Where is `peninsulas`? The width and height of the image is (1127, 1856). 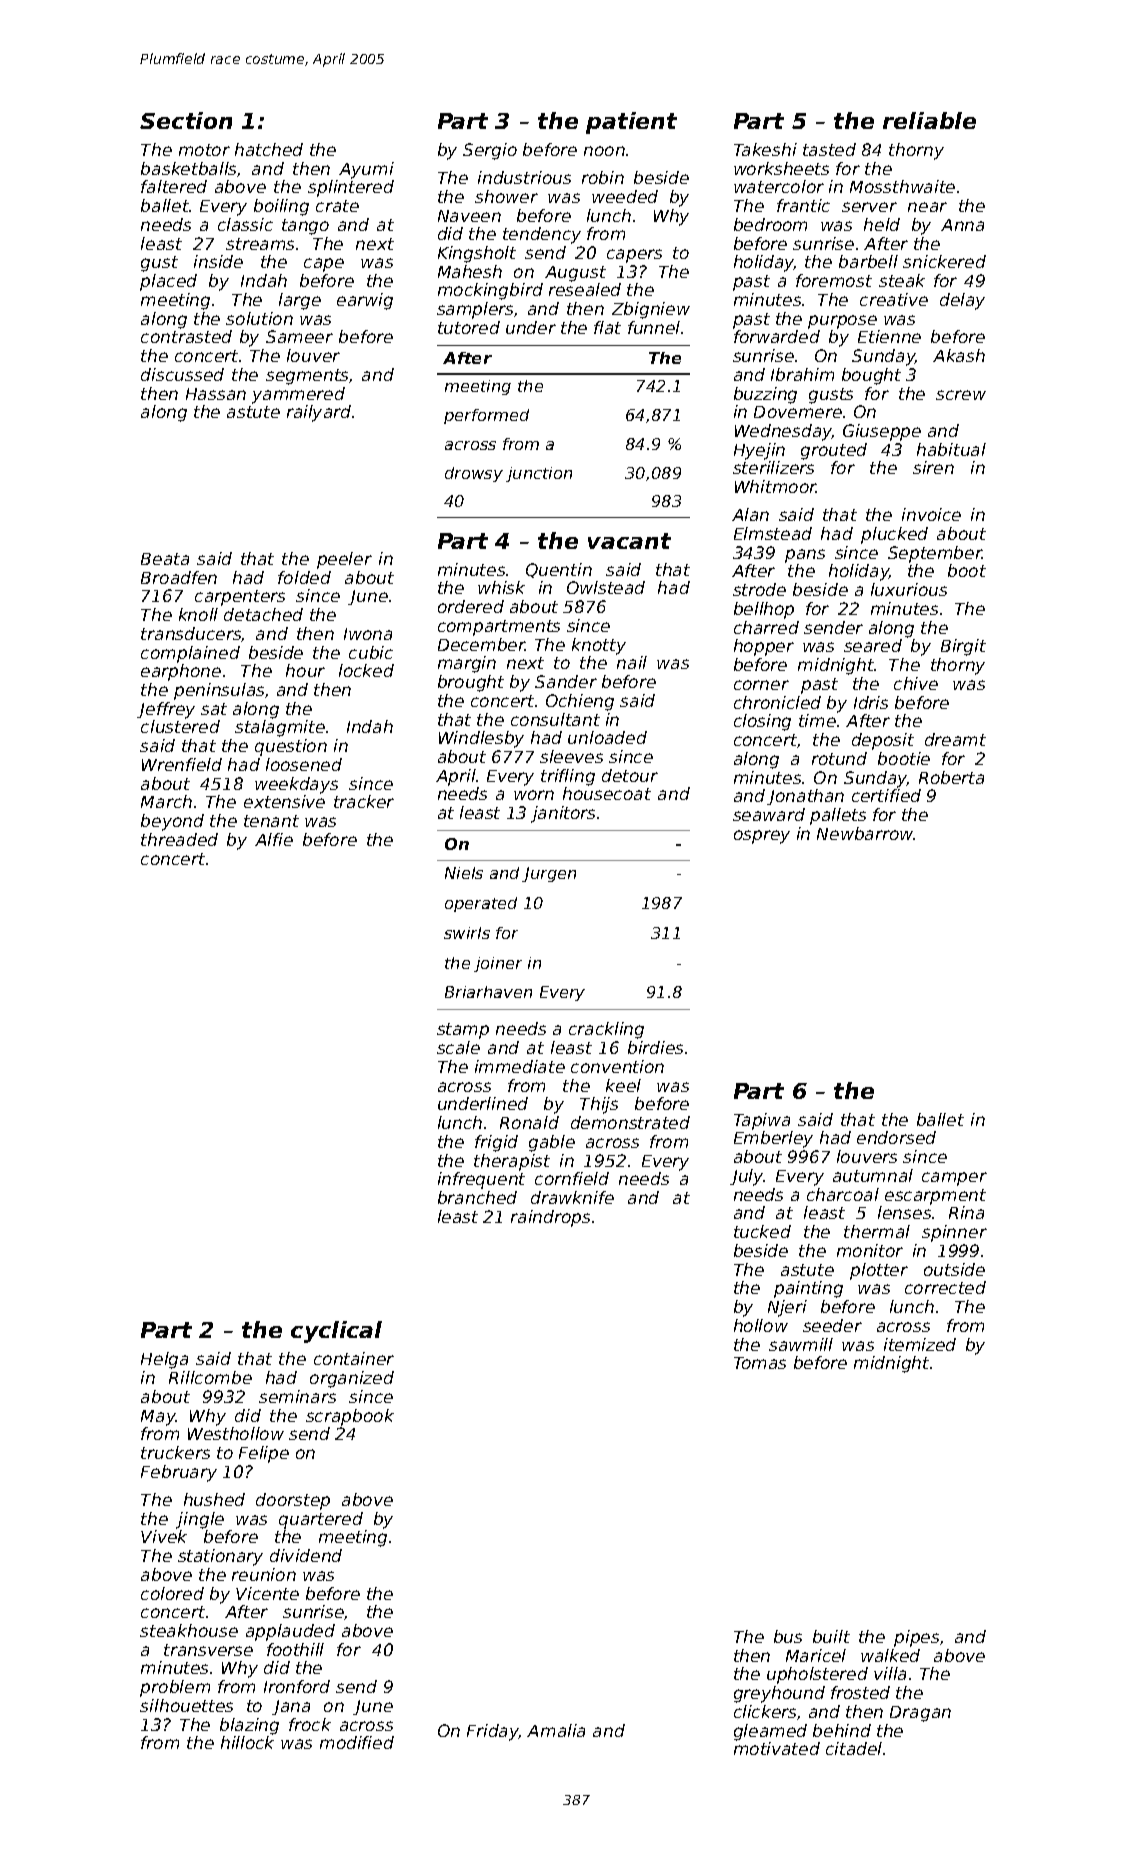
peninsulas is located at coordinates (219, 691).
